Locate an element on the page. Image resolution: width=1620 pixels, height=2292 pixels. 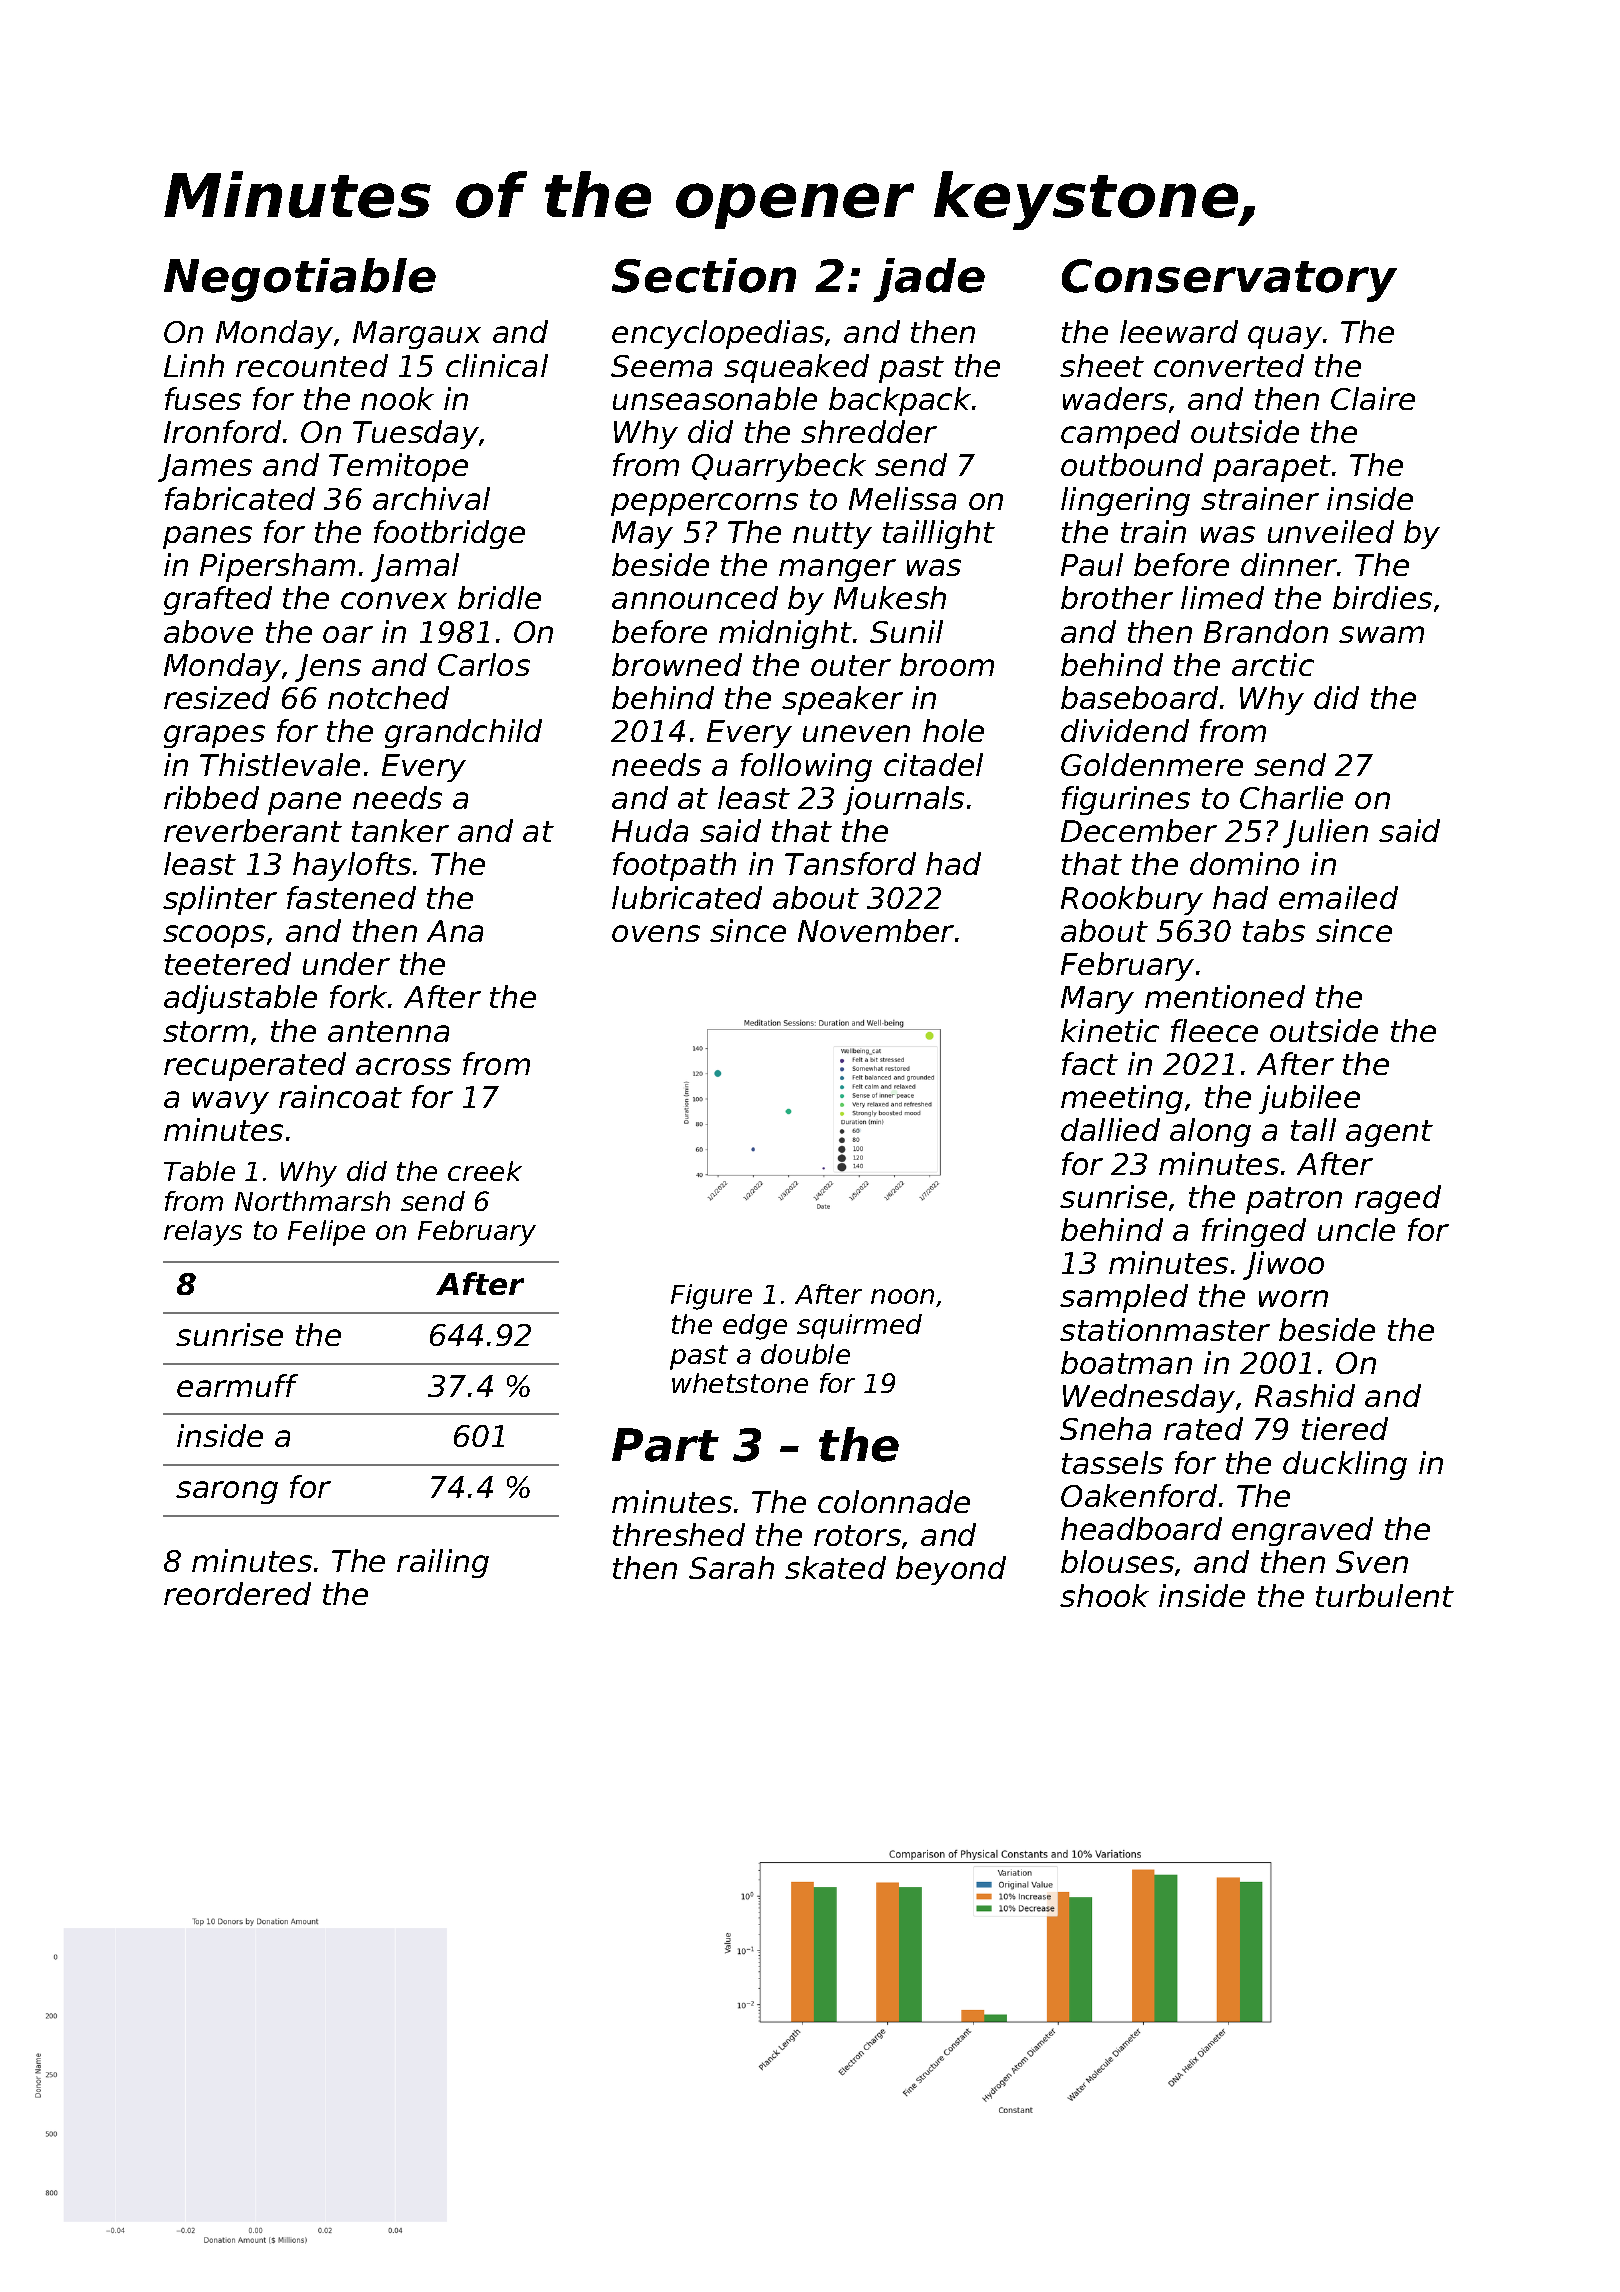
fuses is located at coordinates (203, 398).
